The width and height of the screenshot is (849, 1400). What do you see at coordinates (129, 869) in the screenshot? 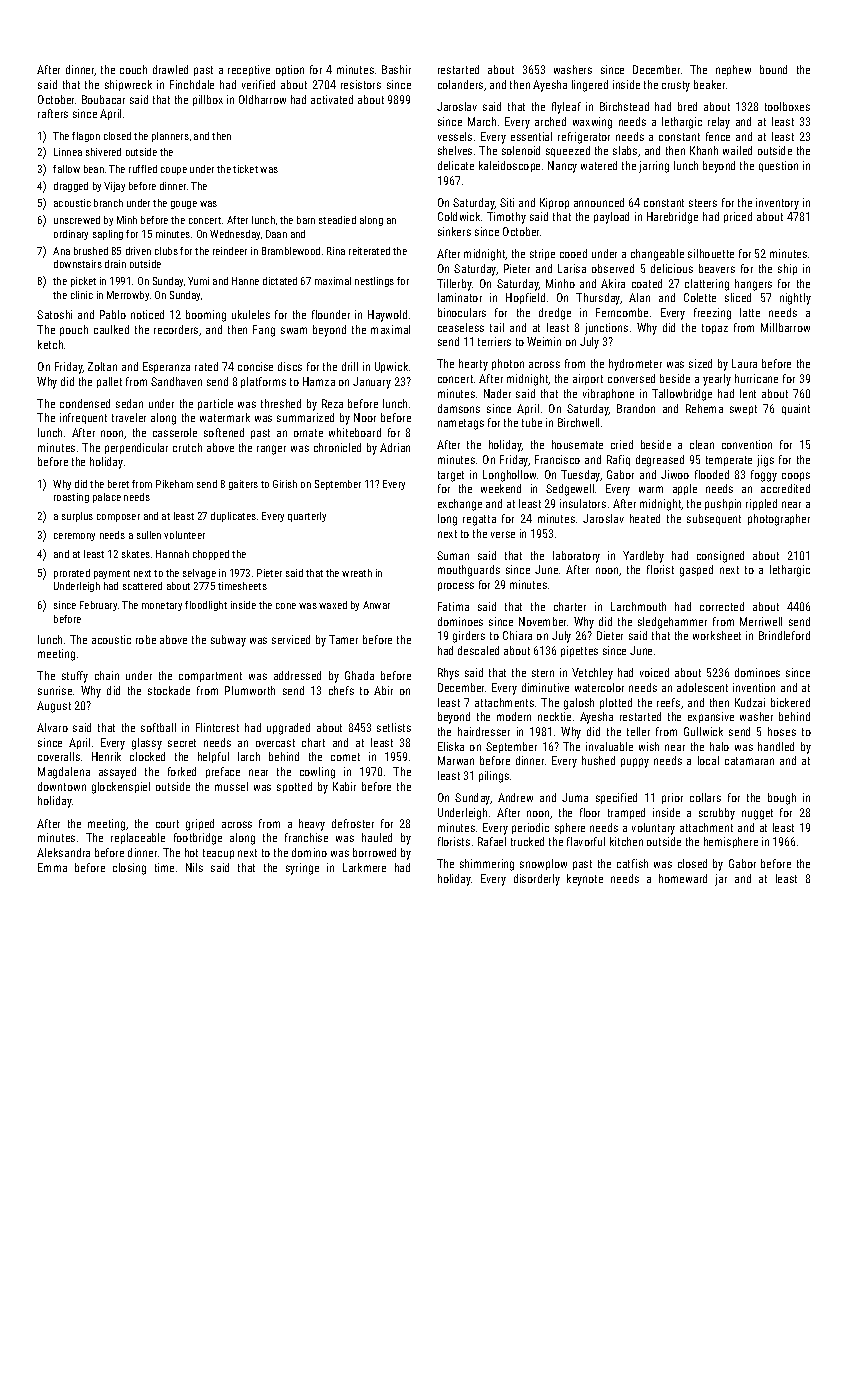
I see `closing` at bounding box center [129, 869].
